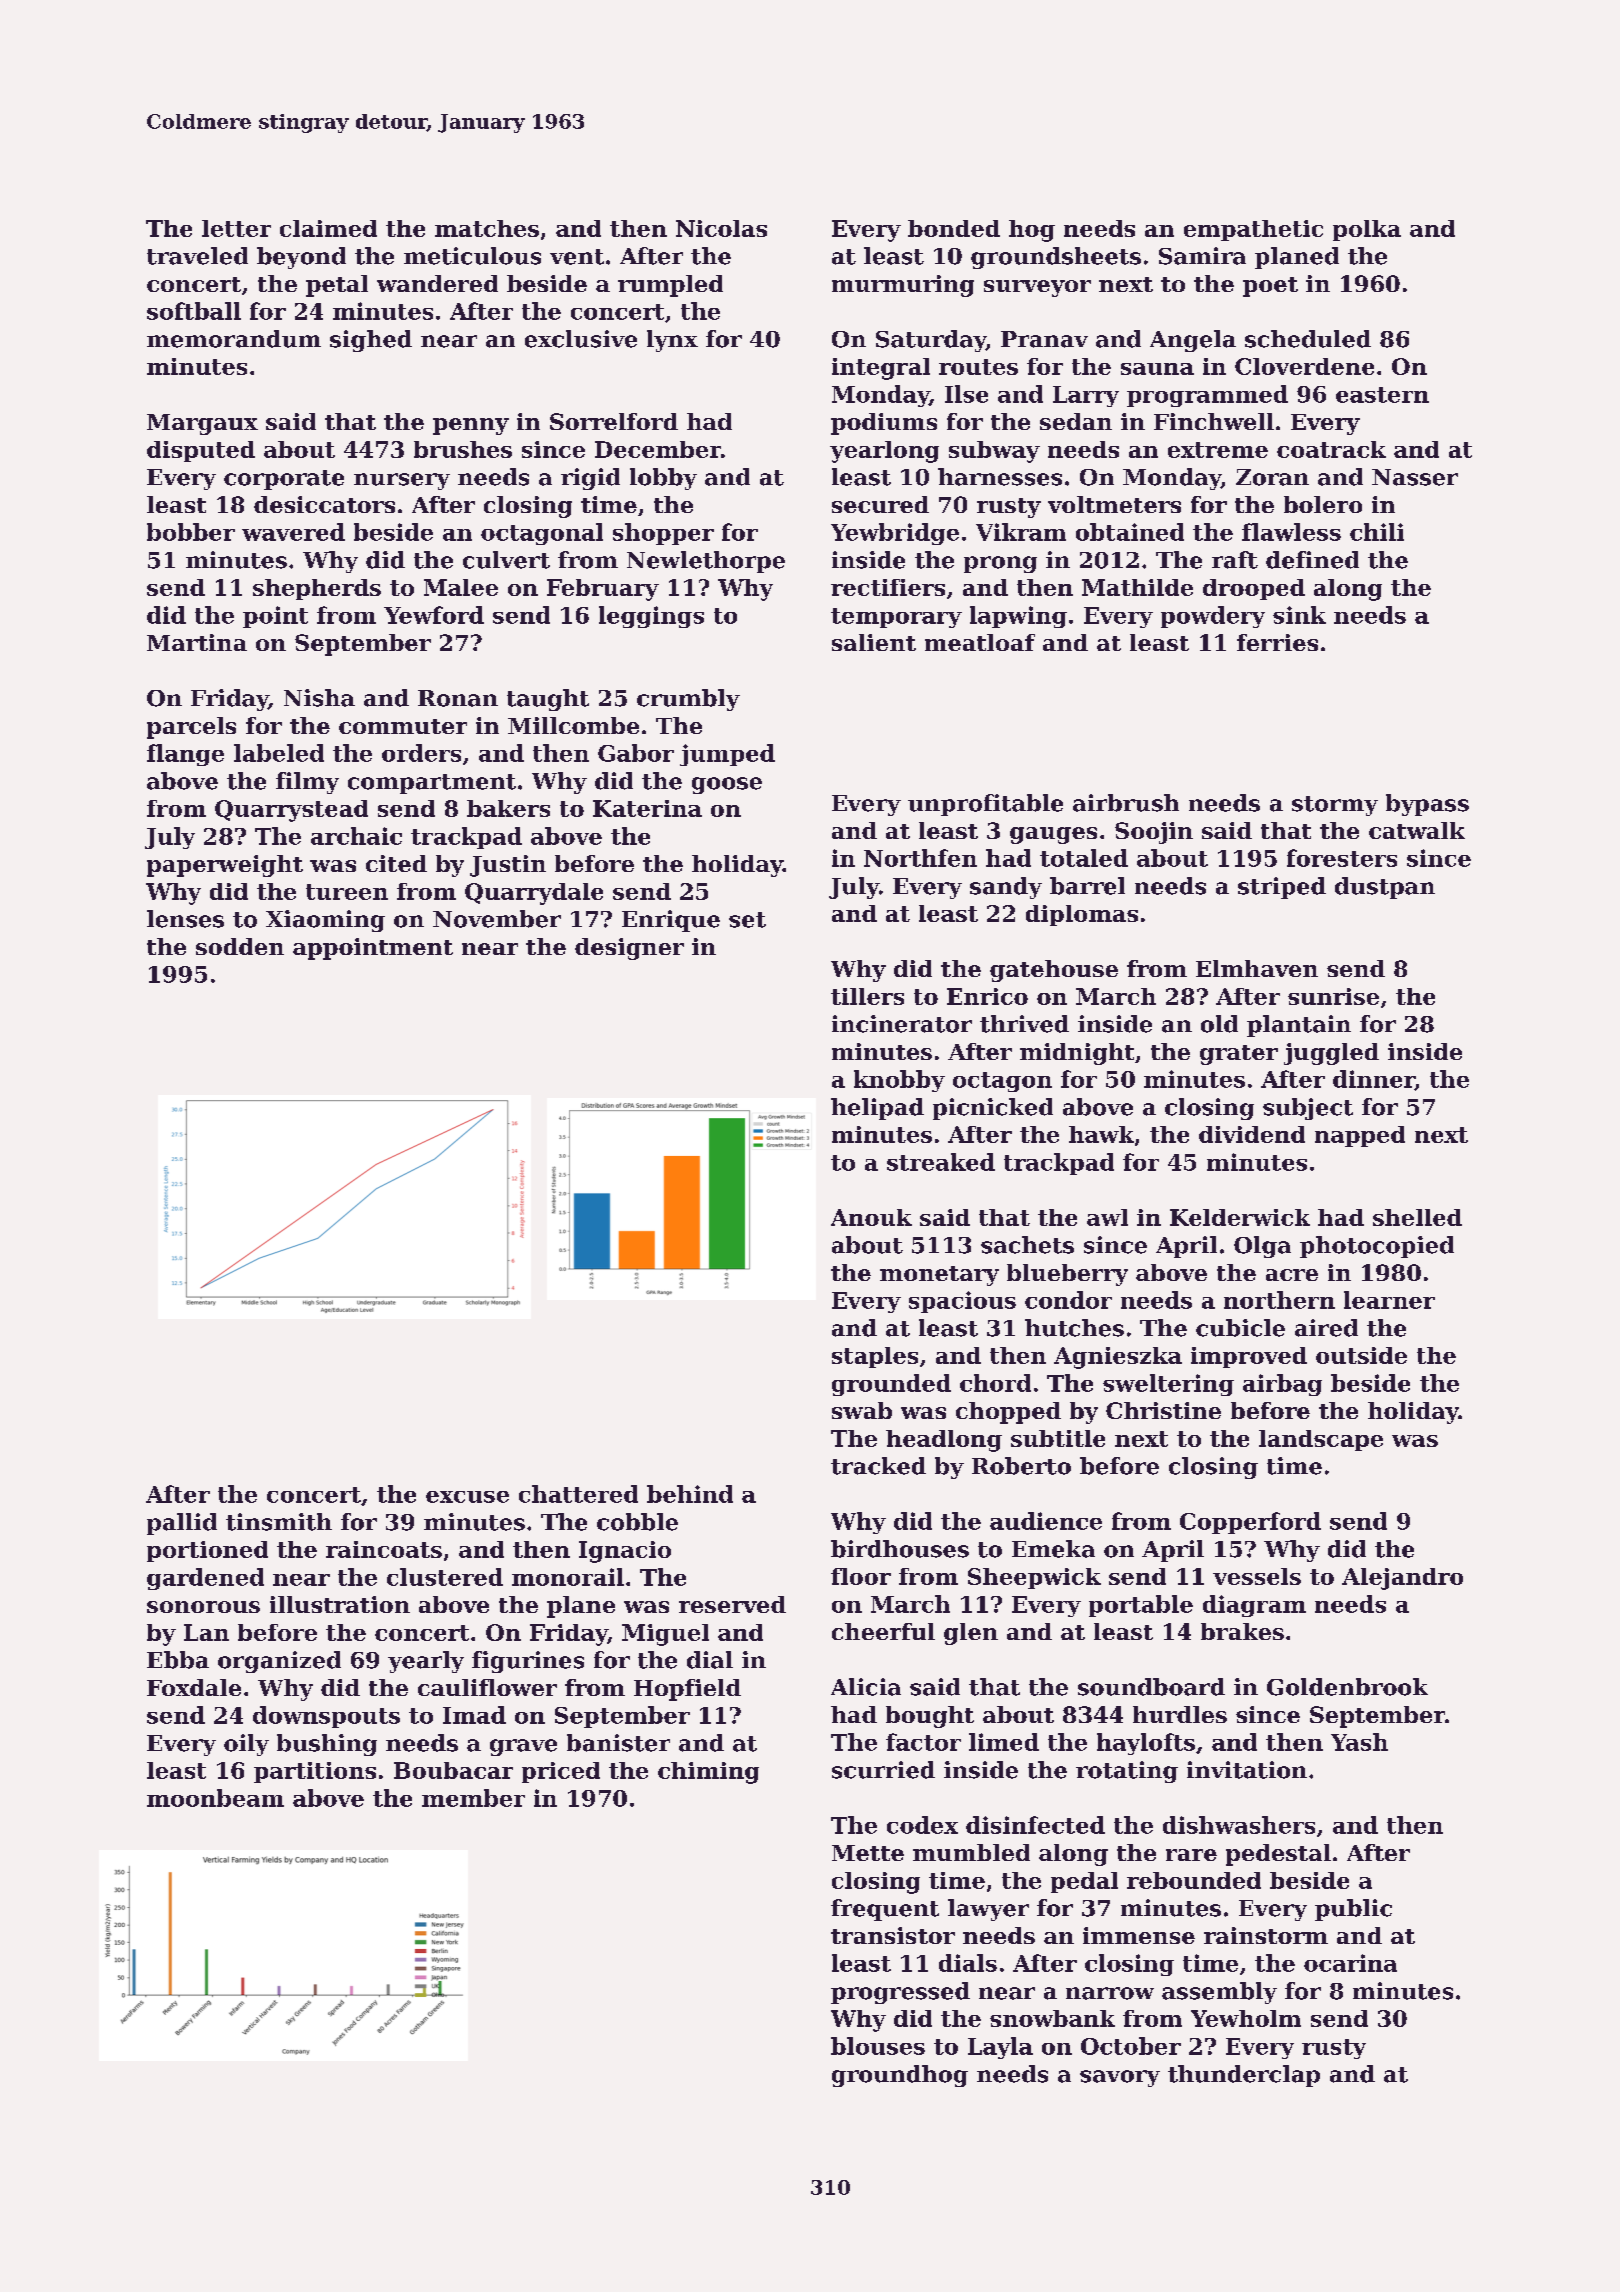  I want to click on sauna, so click(1157, 369).
